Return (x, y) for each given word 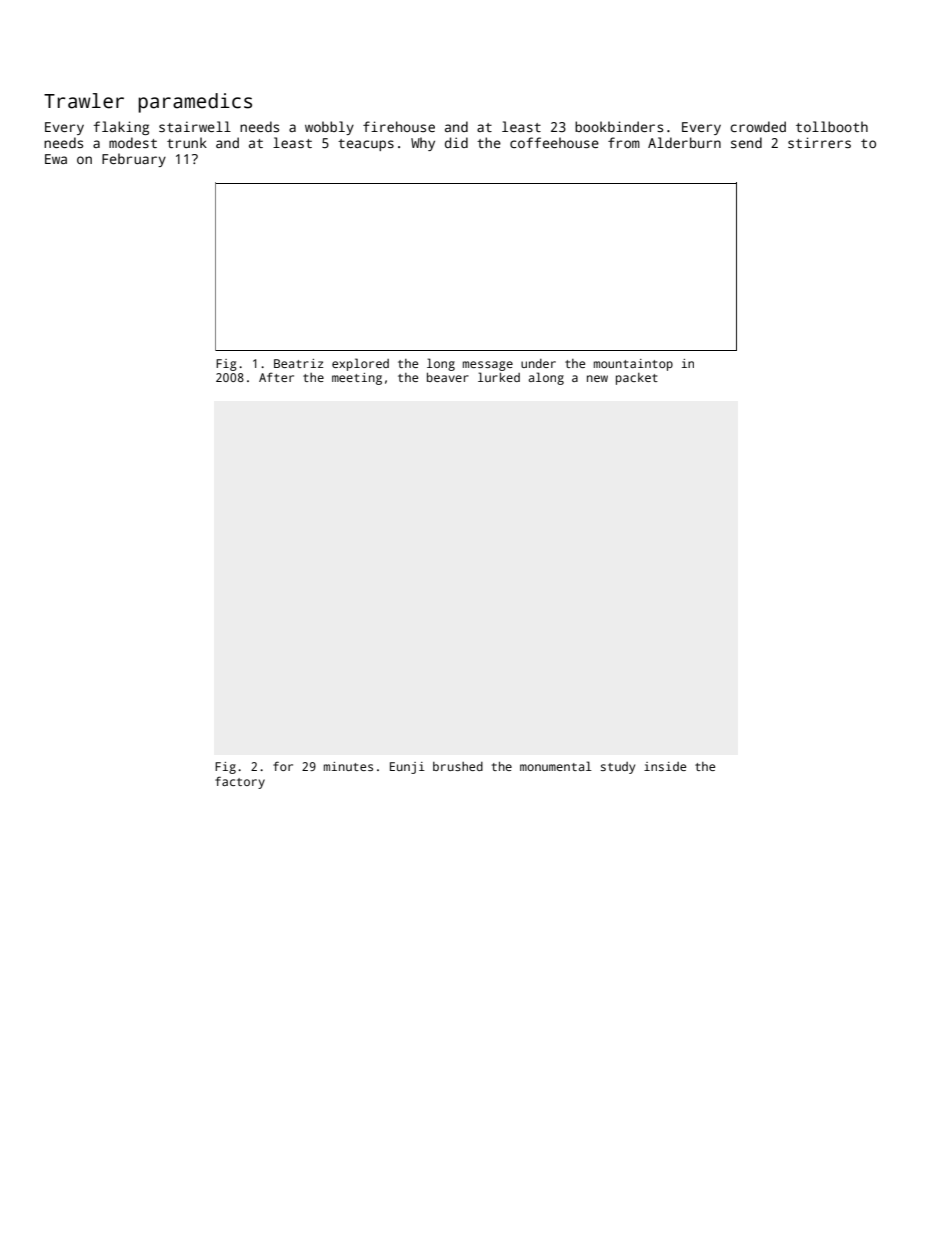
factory (240, 782)
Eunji (407, 768)
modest (133, 142)
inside (665, 766)
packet (637, 379)
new (597, 378)
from (624, 142)
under (538, 363)
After (276, 377)
